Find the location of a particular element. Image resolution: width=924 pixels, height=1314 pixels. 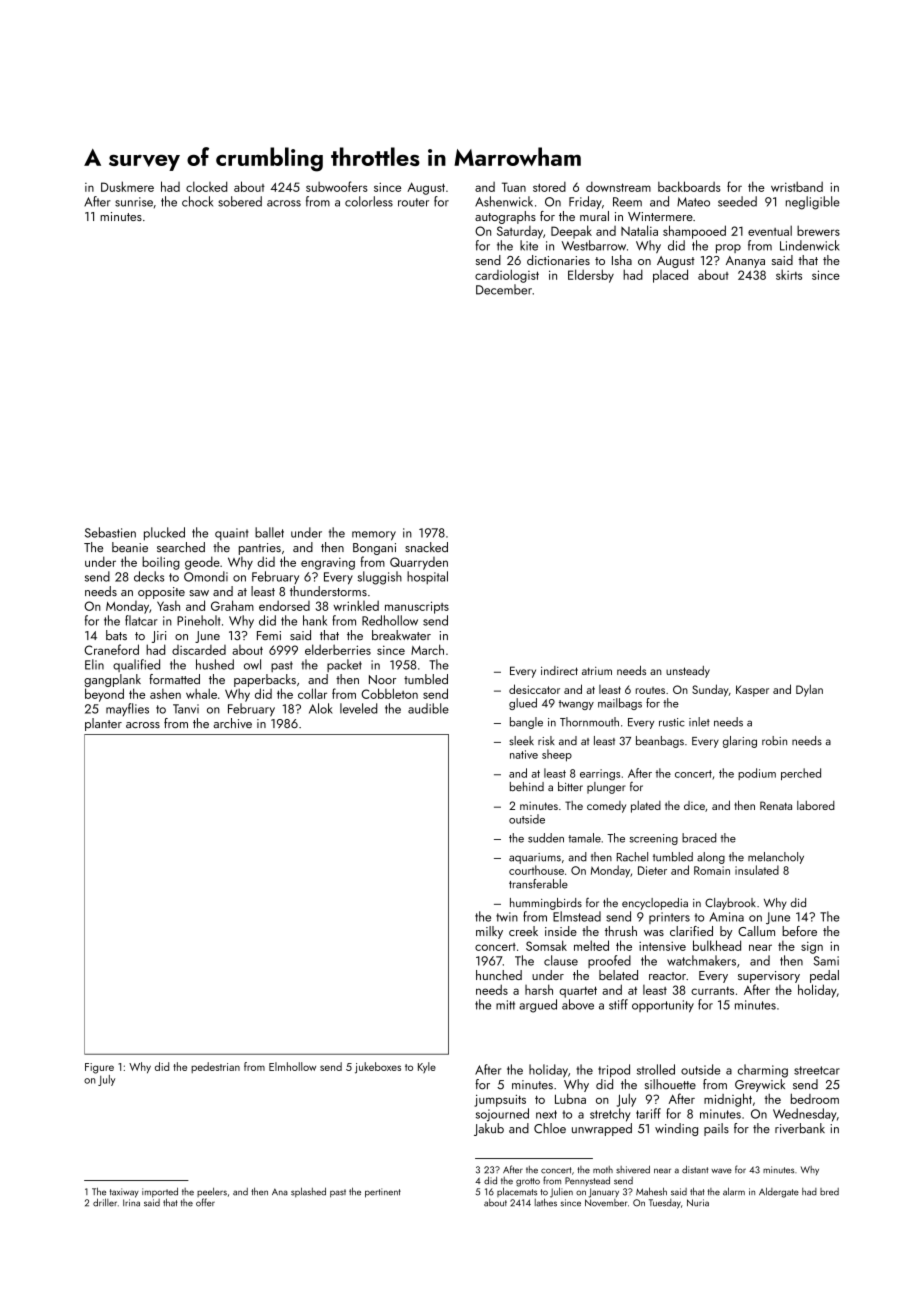

cardiologist is located at coordinates (507, 276).
